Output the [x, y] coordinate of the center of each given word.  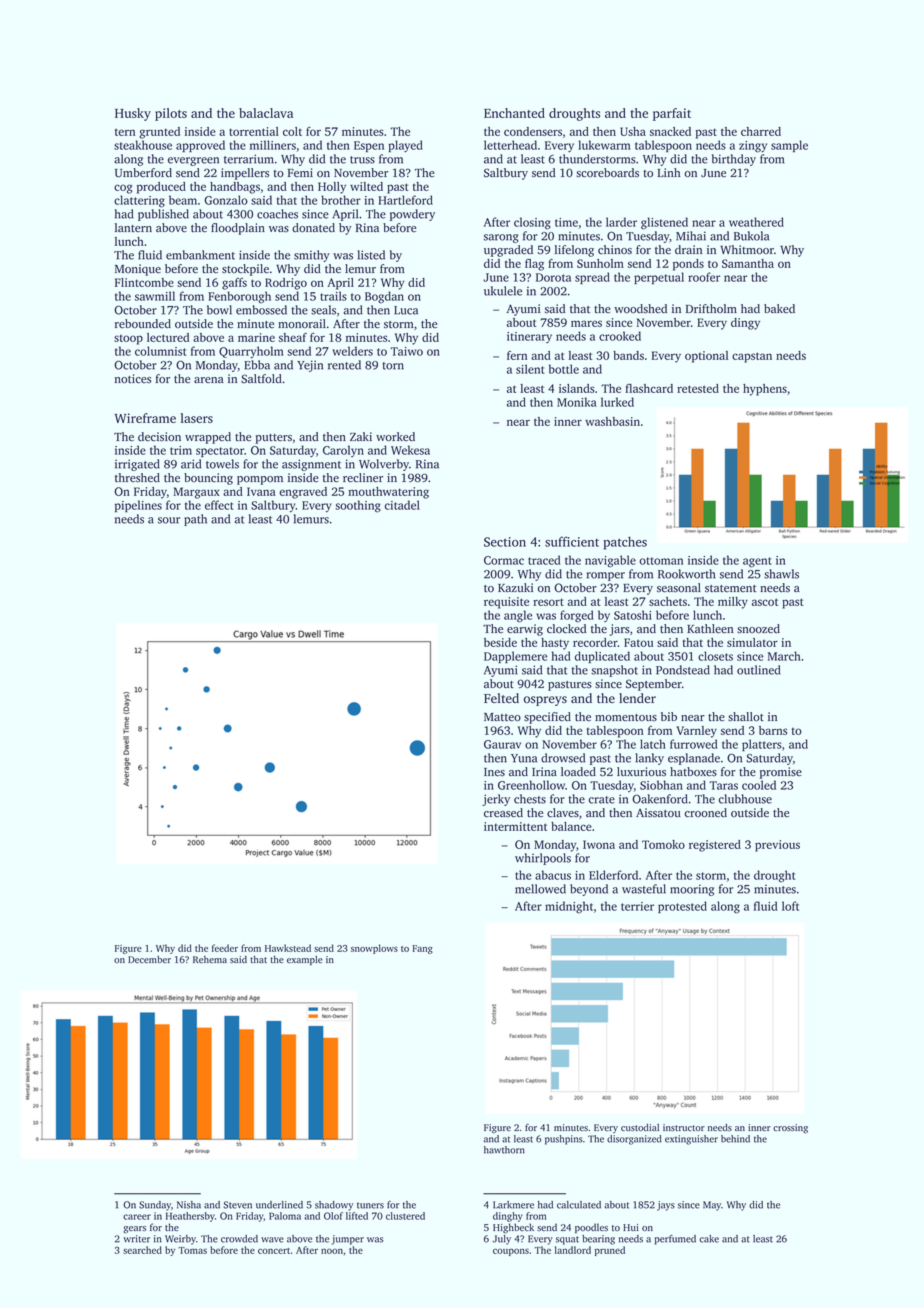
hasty [555, 644]
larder [621, 222]
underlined [279, 1205]
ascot [765, 602]
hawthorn [504, 1150]
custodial [640, 1128]
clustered [405, 1216]
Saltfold [261, 379]
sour [169, 520]
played [405, 146]
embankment [200, 255]
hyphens [765, 390]
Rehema [210, 960]
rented [344, 365]
